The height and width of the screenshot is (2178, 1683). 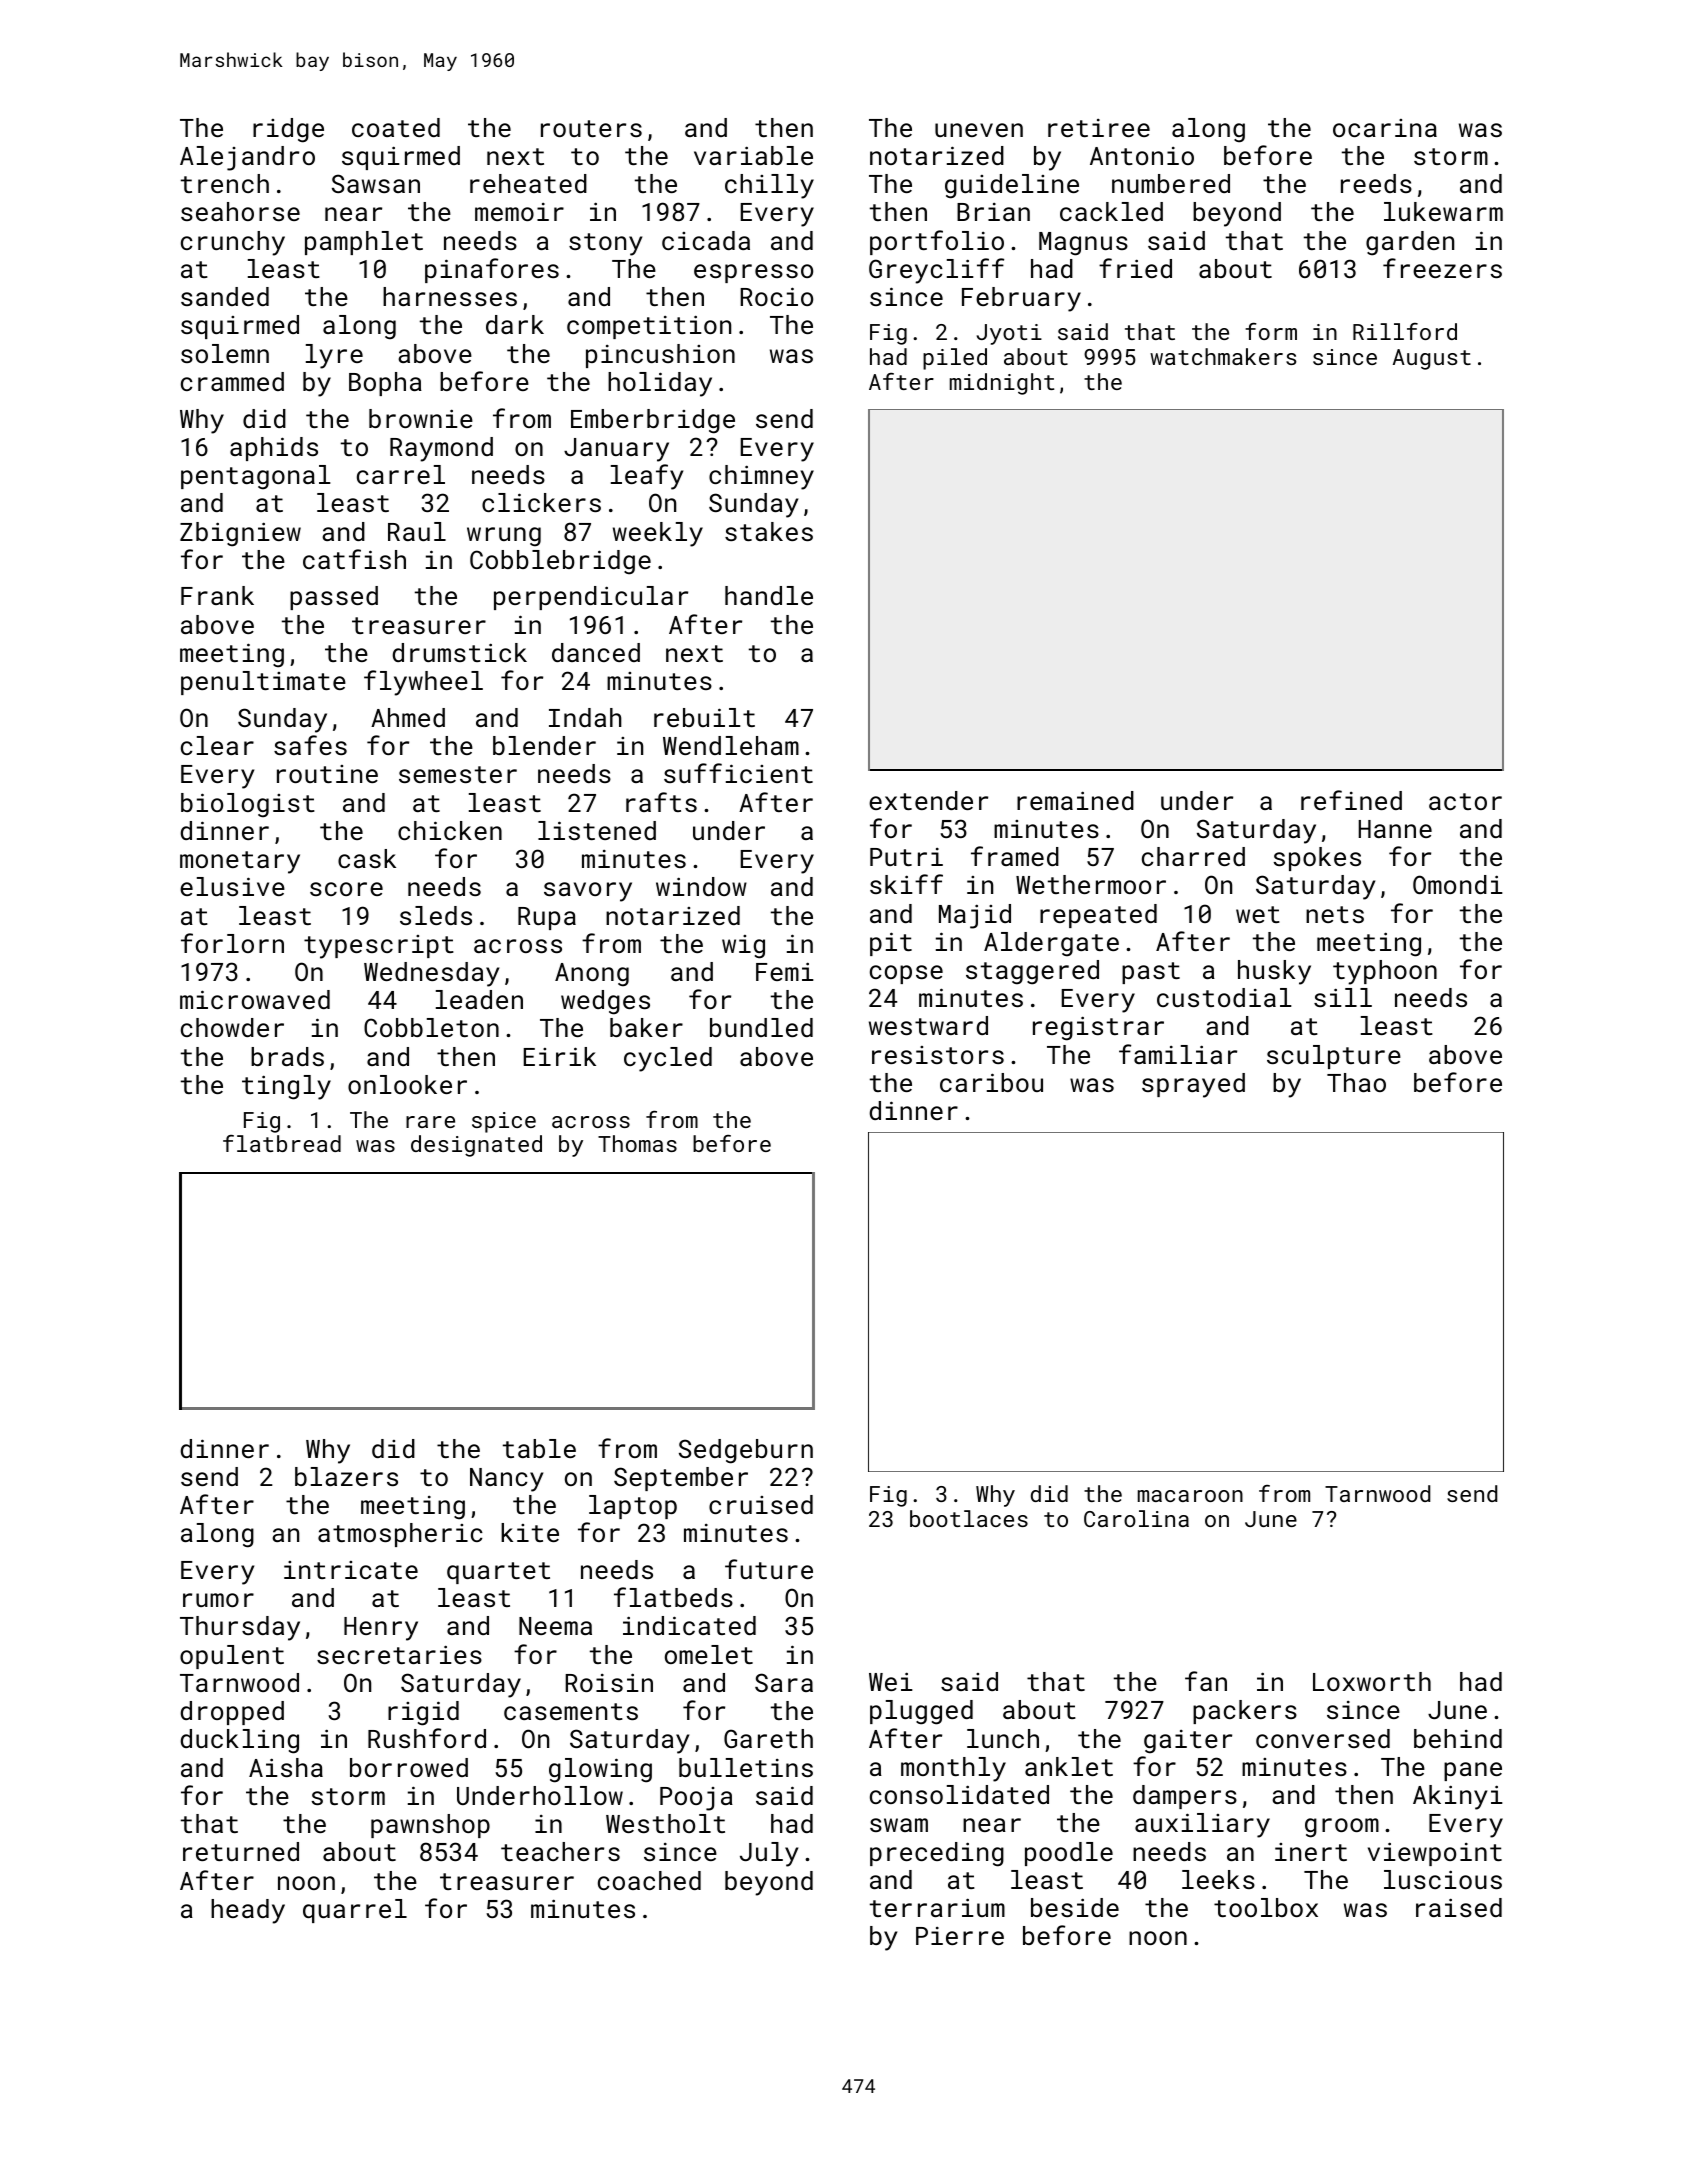 I want to click on coated, so click(x=396, y=127).
